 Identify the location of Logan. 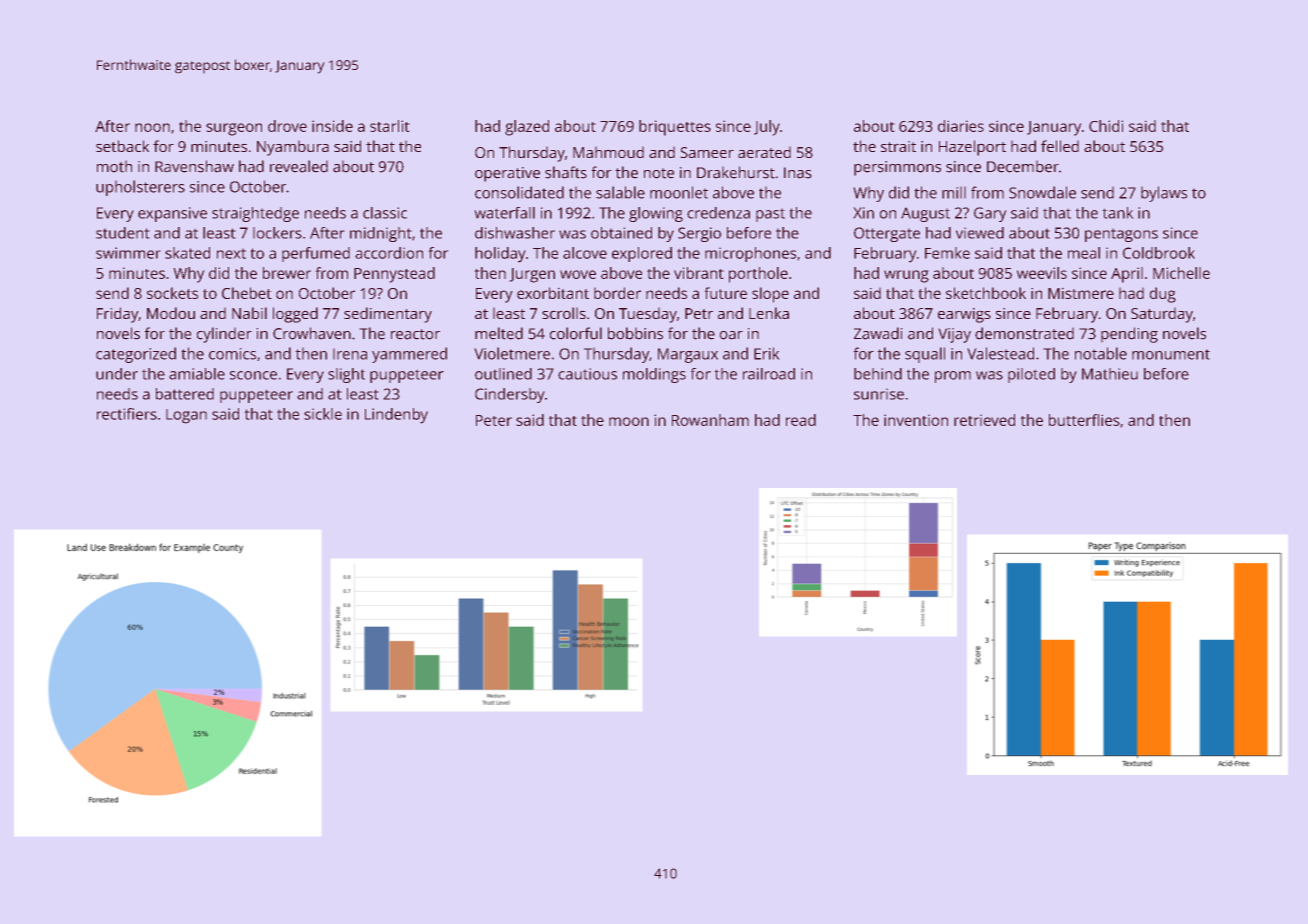
(186, 416).
